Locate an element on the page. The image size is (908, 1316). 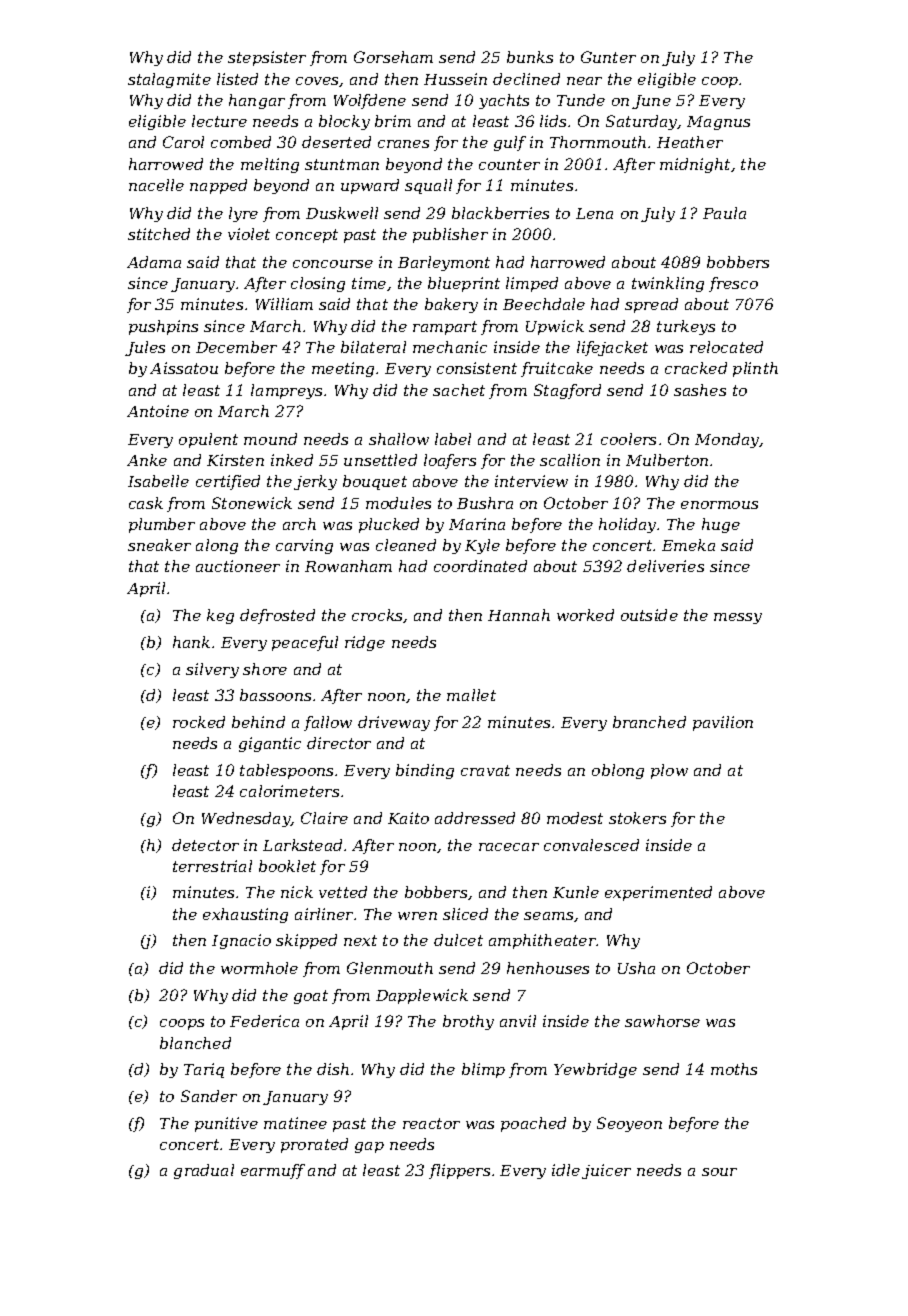
spread is located at coordinates (651, 305).
